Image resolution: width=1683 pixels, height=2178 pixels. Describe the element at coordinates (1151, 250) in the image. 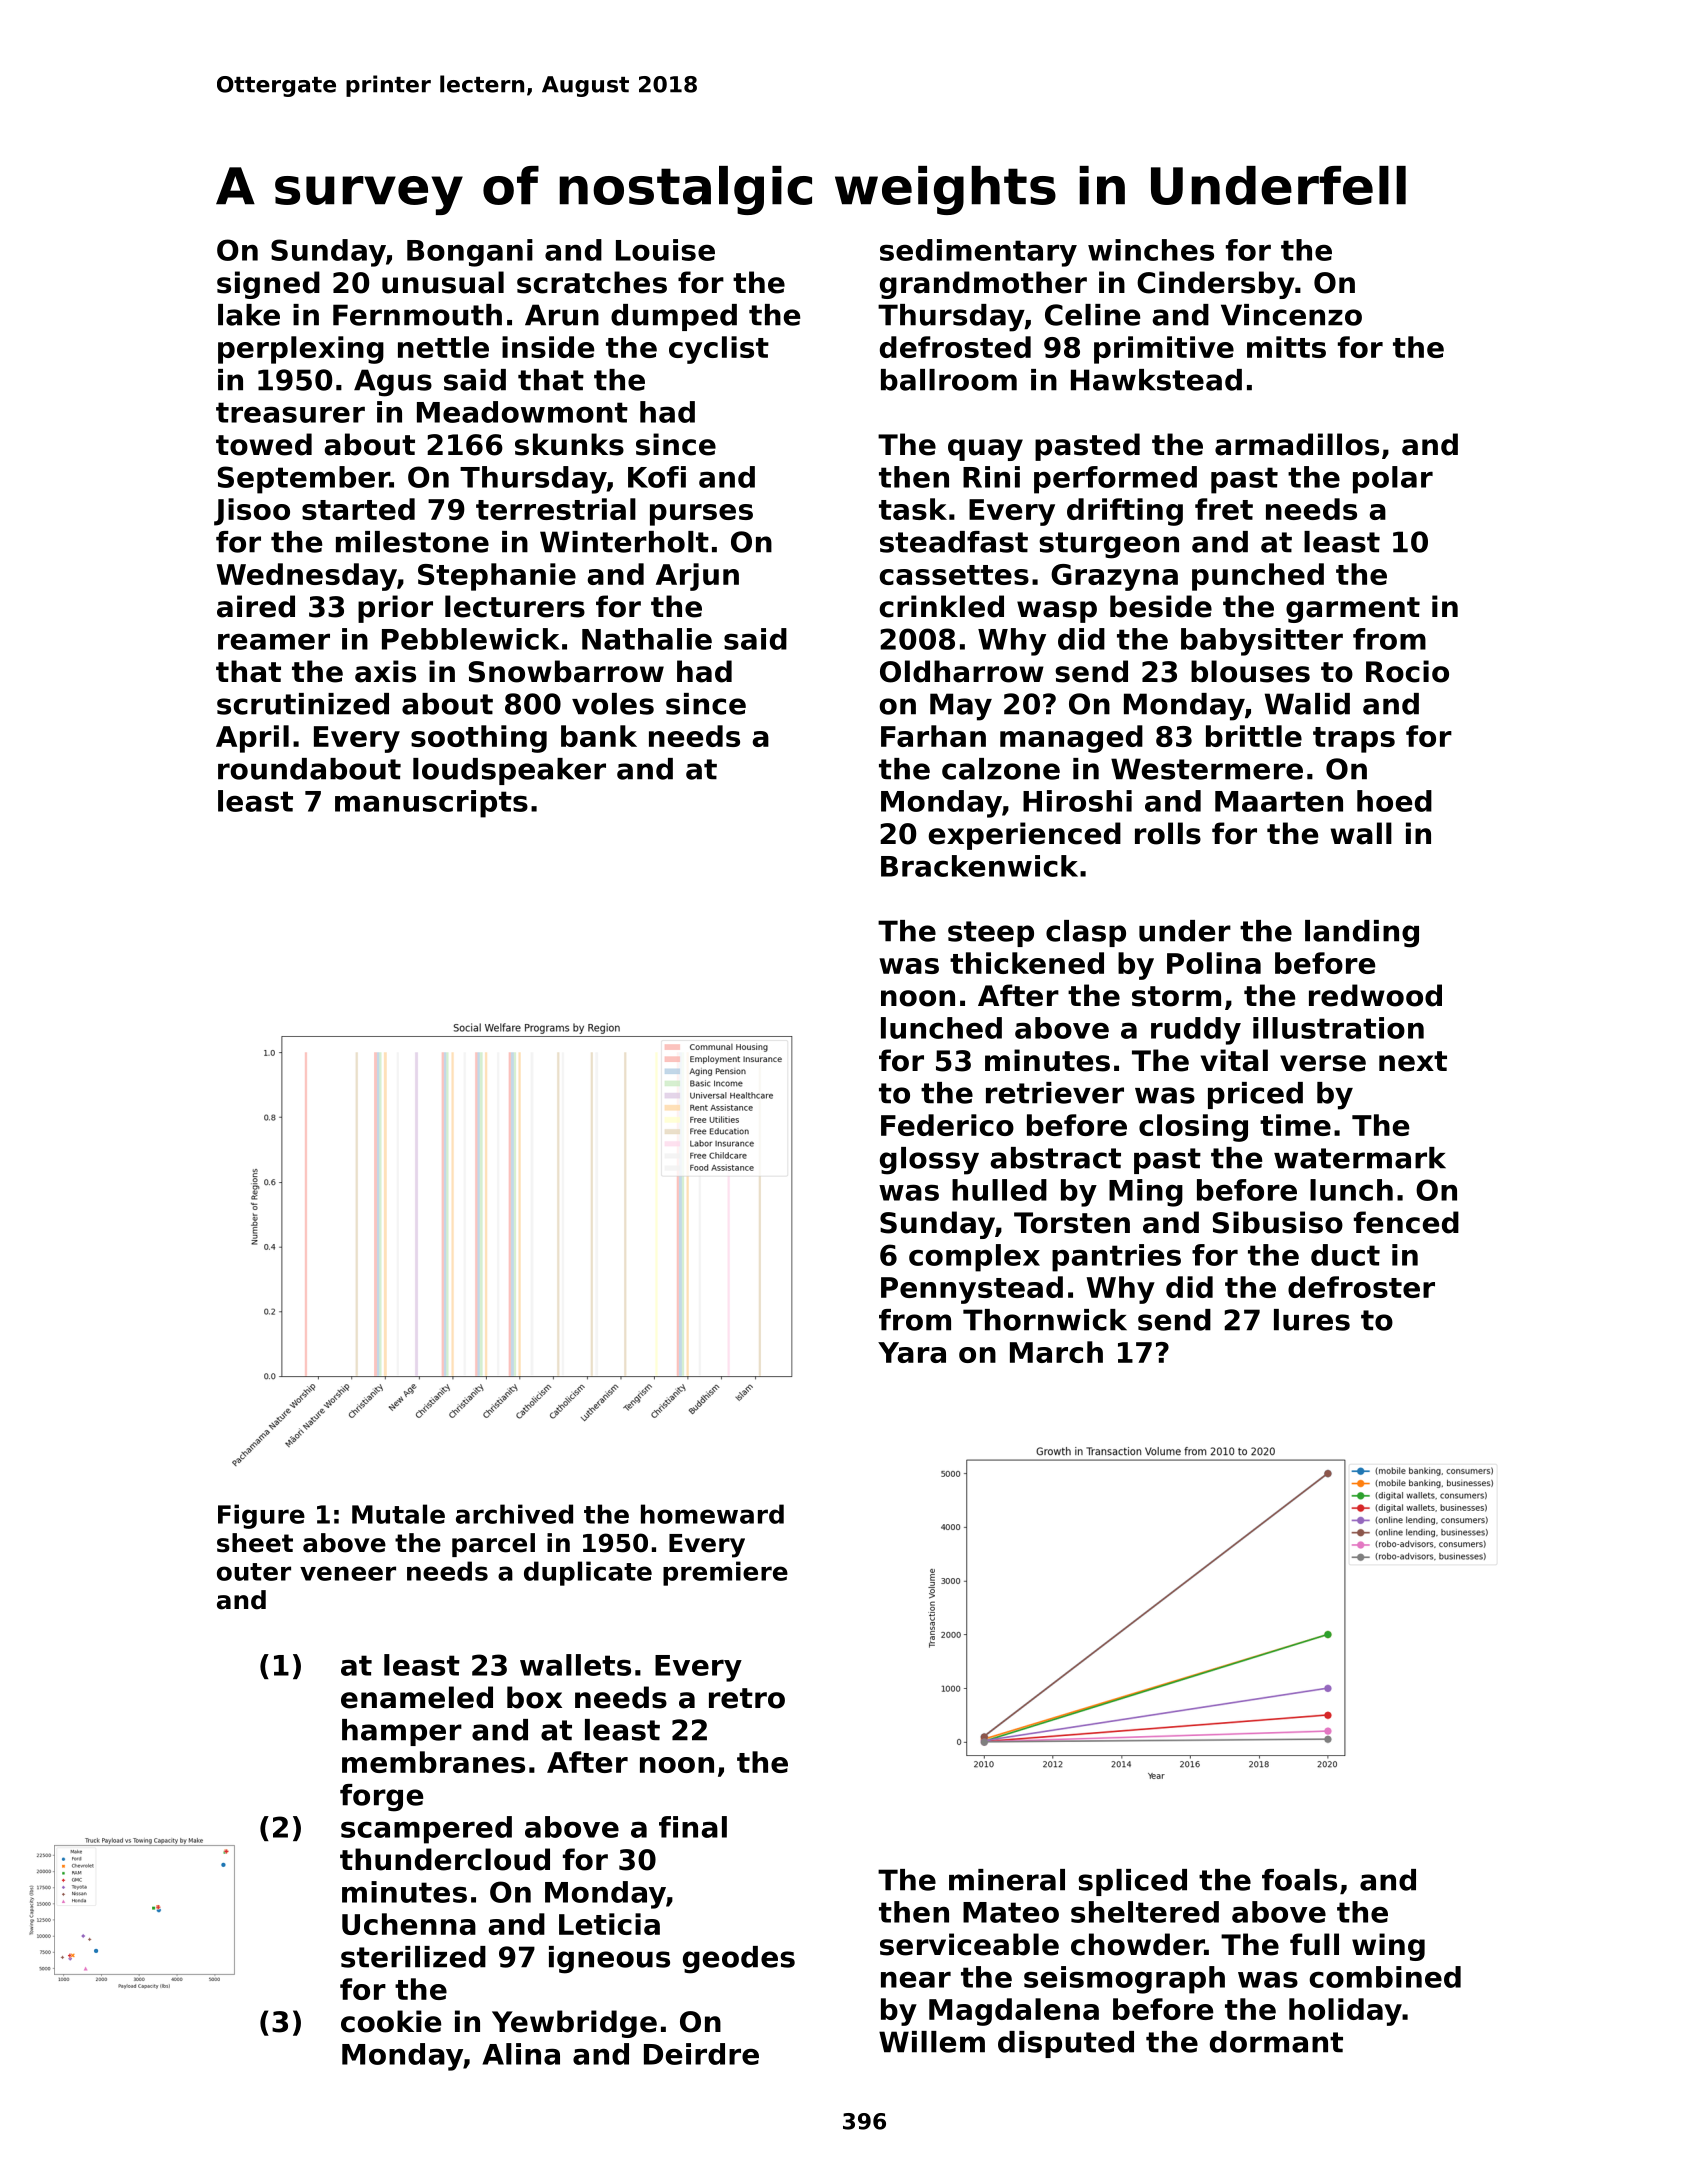

I see `winches` at that location.
